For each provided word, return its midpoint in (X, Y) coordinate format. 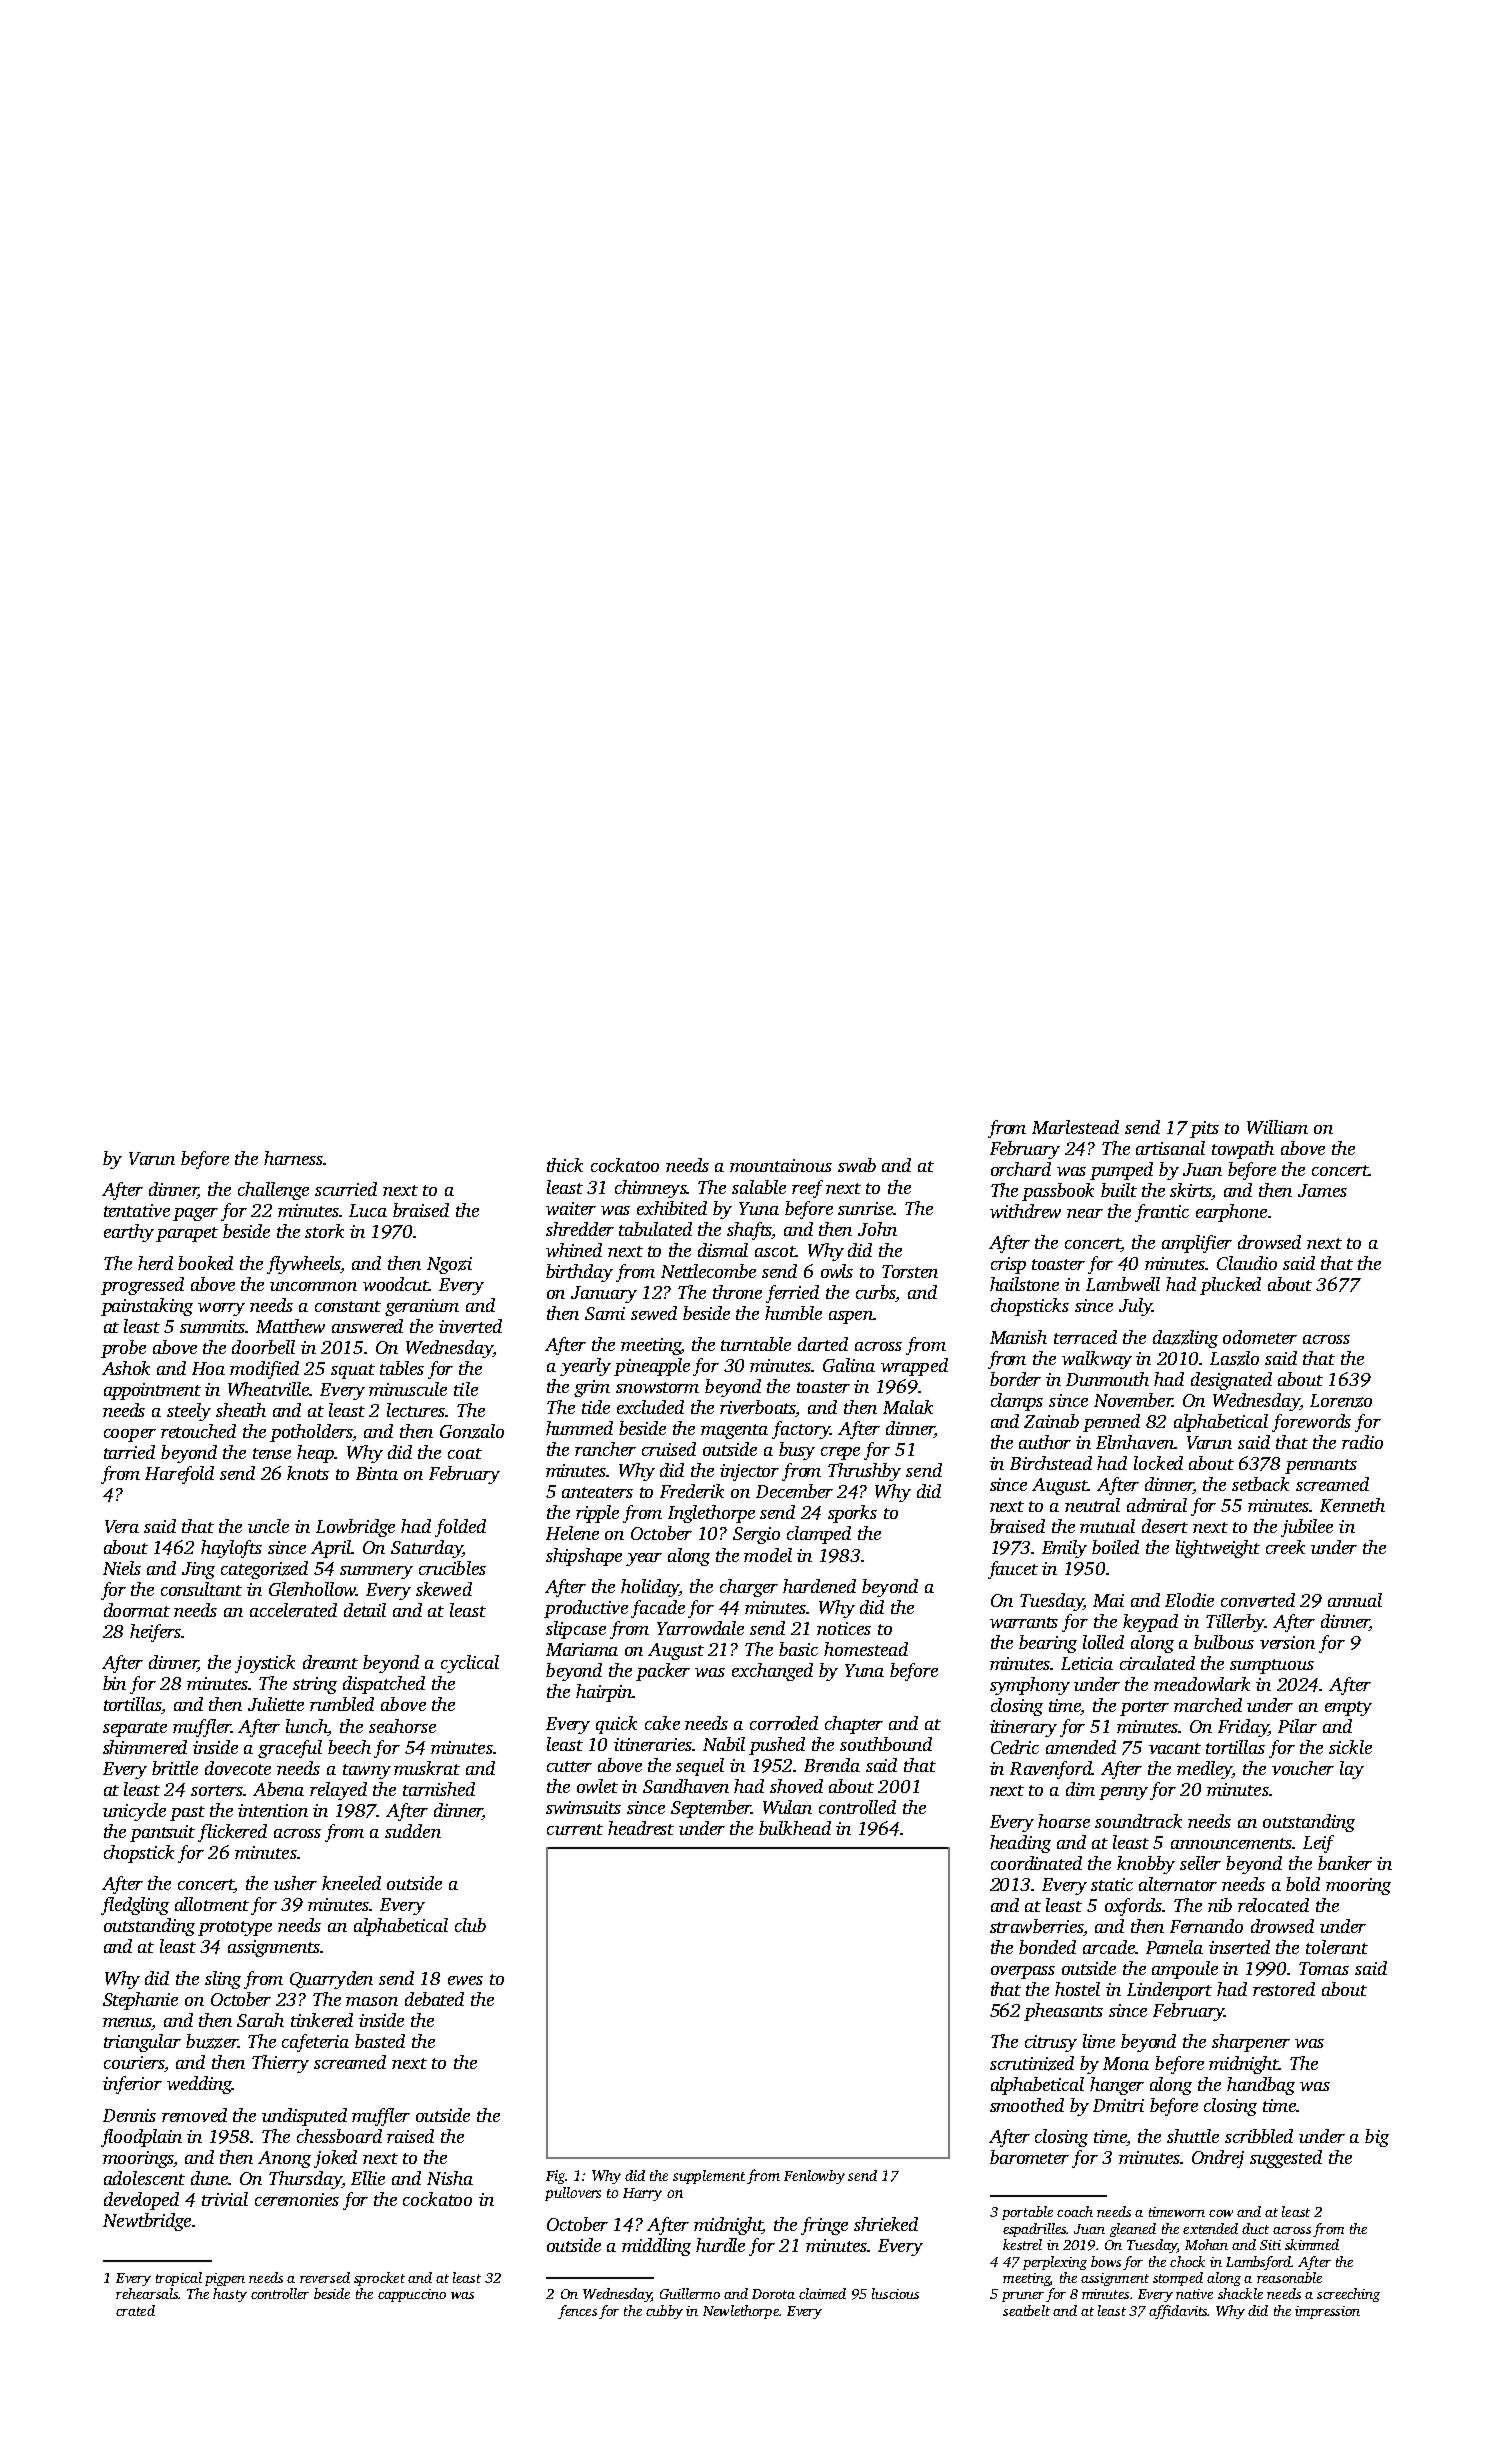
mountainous (781, 1165)
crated (135, 2310)
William (1277, 1127)
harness (293, 1158)
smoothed (1027, 2105)
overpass (1023, 1972)
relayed (338, 1791)
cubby (664, 2312)
